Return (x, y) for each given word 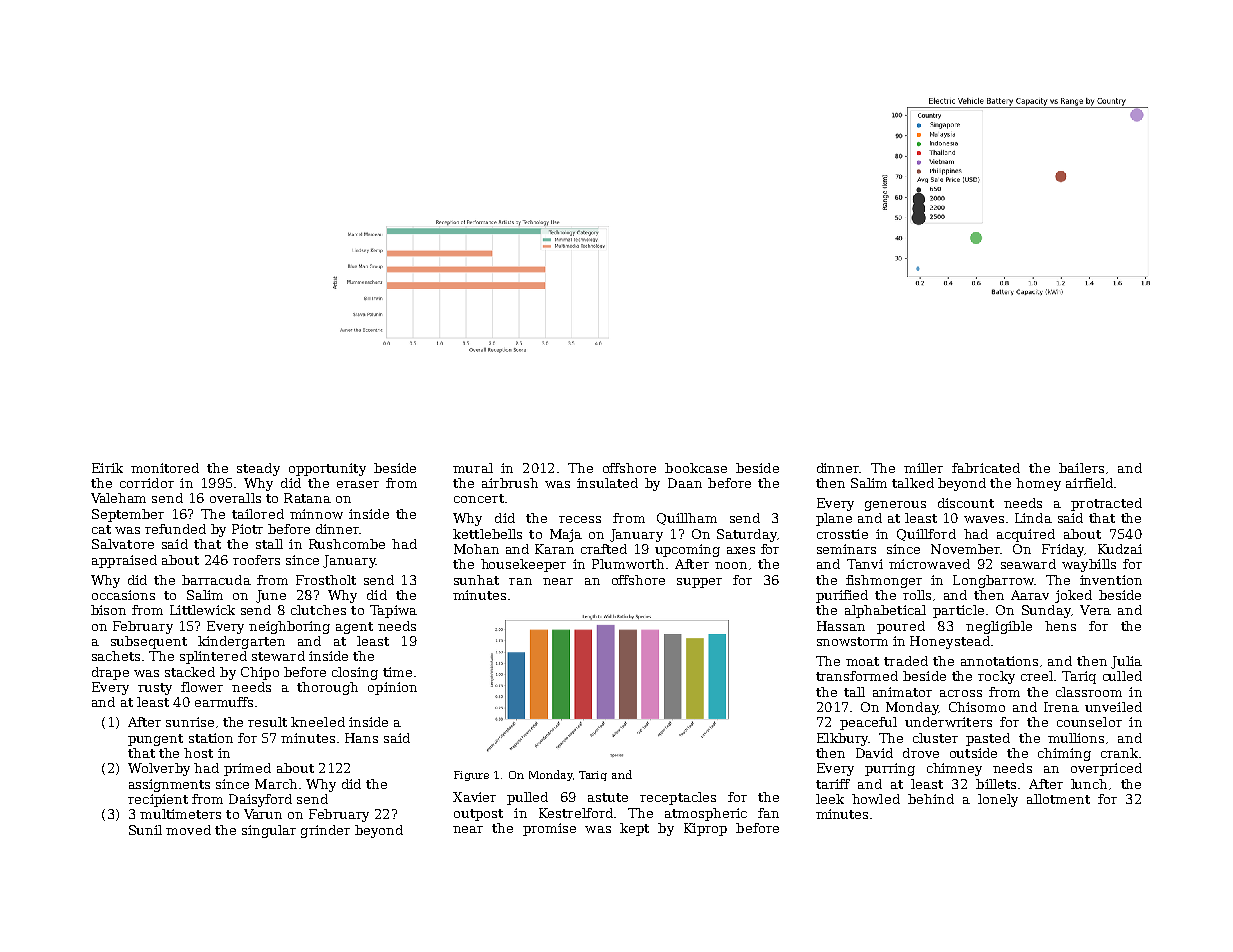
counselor (1089, 722)
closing (355, 673)
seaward (1028, 564)
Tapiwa (393, 611)
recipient (158, 800)
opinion (392, 688)
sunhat (476, 580)
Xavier (474, 797)
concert (479, 498)
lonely (998, 800)
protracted (1106, 504)
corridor (147, 483)
